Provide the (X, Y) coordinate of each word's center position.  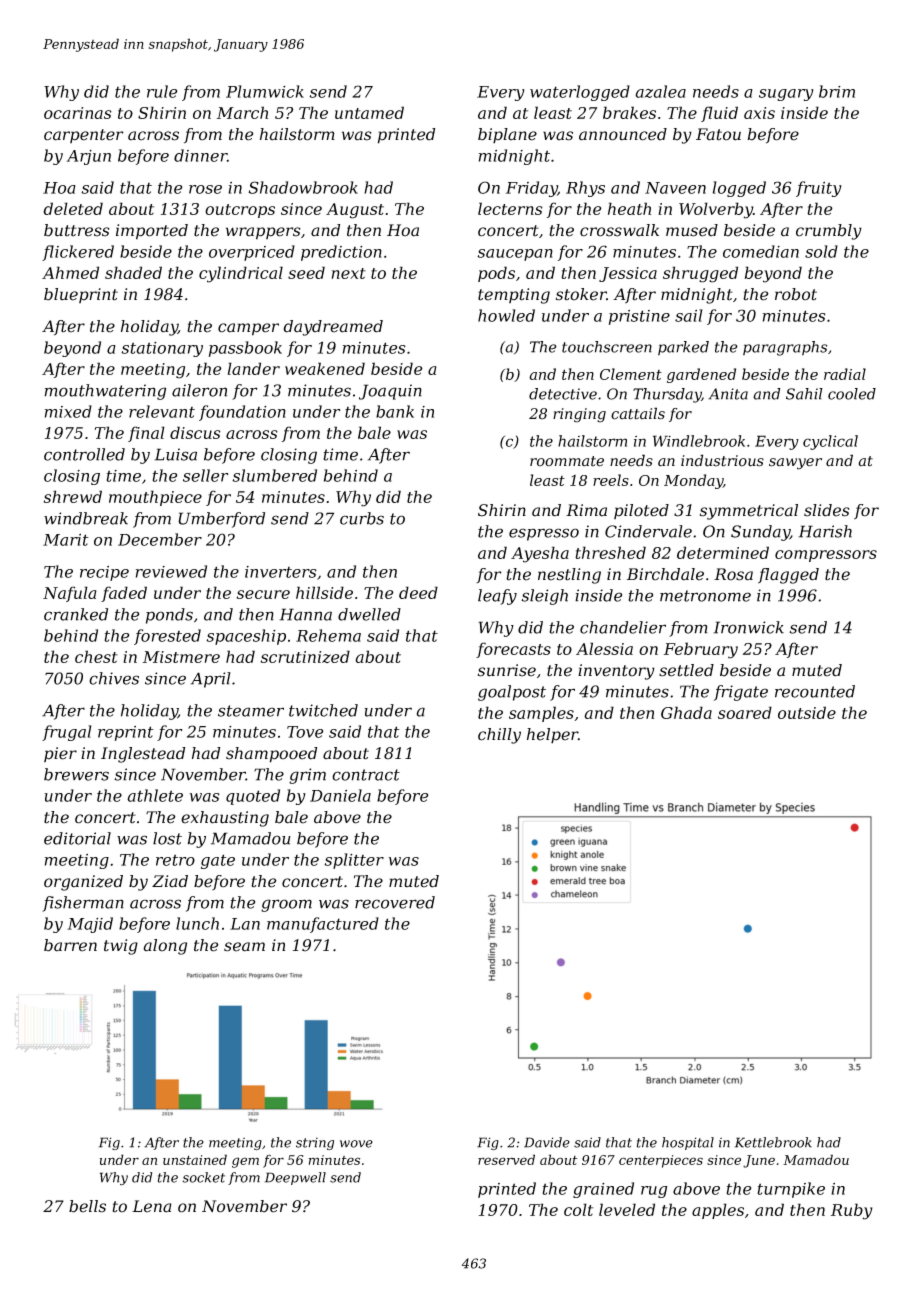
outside (807, 712)
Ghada (686, 712)
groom (286, 905)
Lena (152, 1206)
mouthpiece (155, 498)
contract (366, 775)
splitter (354, 861)
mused (692, 230)
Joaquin (390, 392)
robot (796, 294)
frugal (67, 733)
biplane (507, 136)
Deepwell (295, 1178)
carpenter (84, 136)
